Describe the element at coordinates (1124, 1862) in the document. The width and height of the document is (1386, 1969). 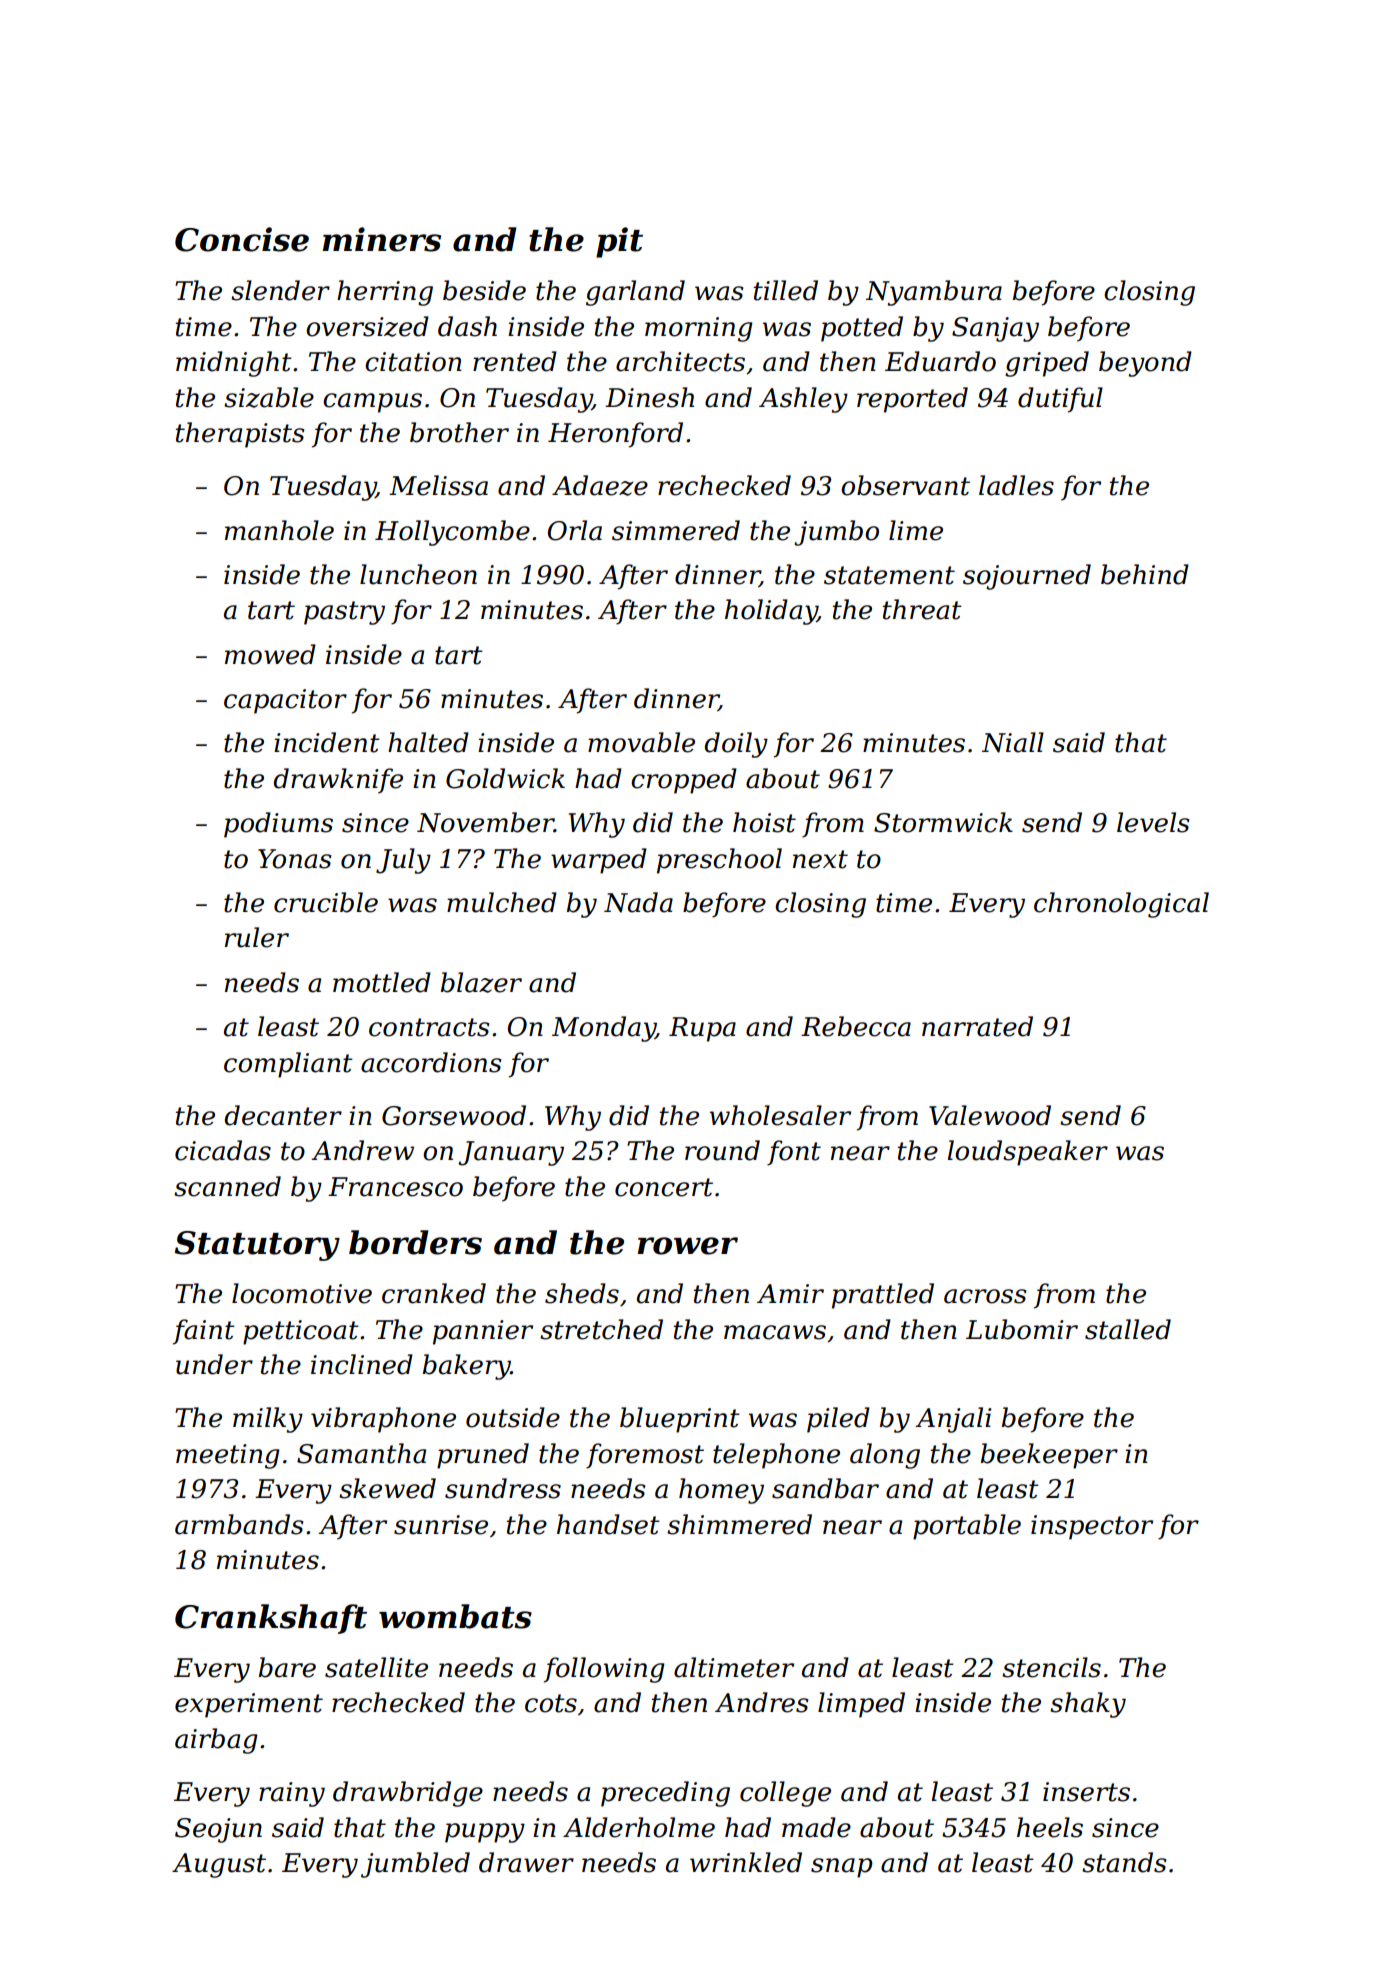
I see `stands` at that location.
